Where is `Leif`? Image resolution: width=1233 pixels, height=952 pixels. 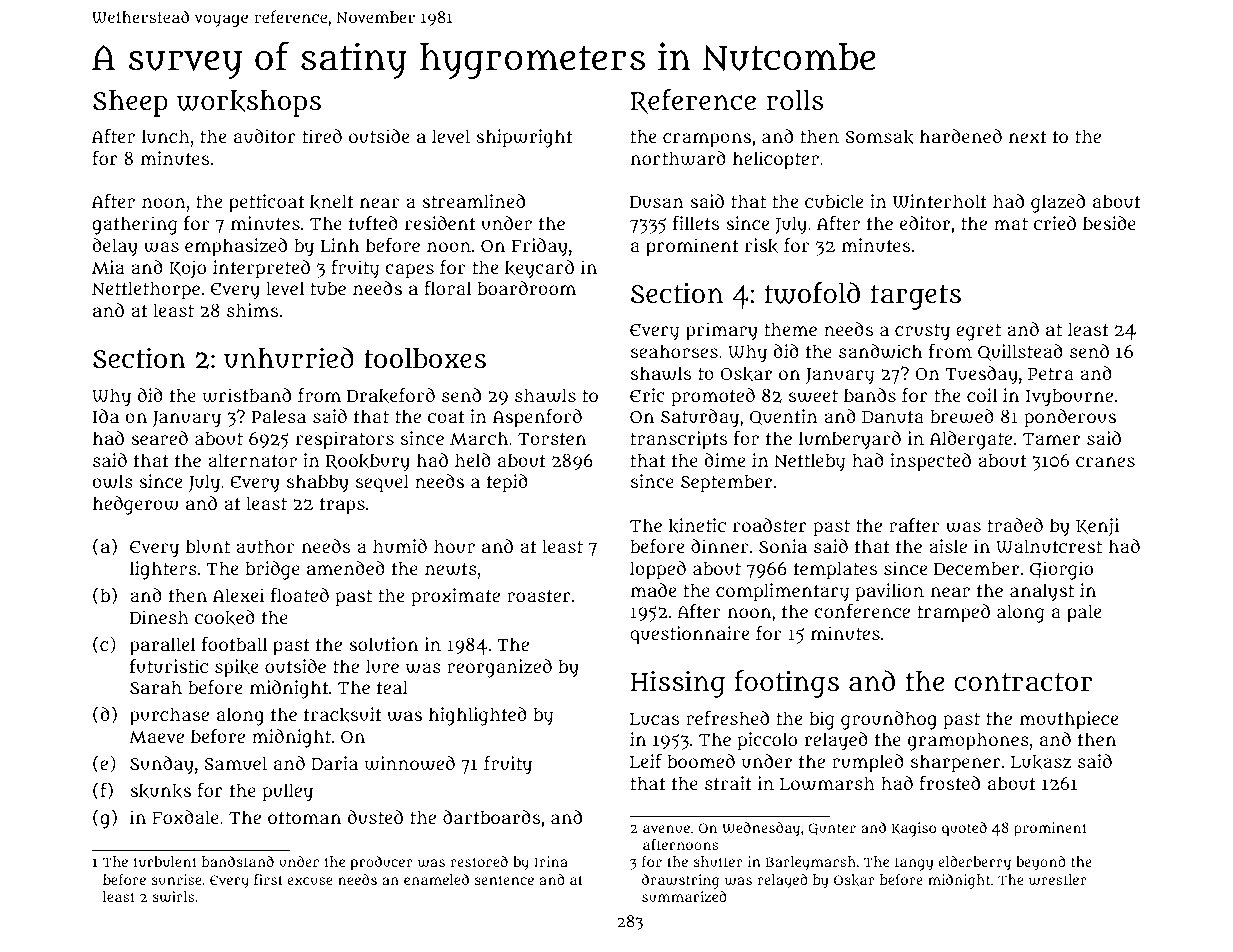
Leif is located at coordinates (646, 761).
